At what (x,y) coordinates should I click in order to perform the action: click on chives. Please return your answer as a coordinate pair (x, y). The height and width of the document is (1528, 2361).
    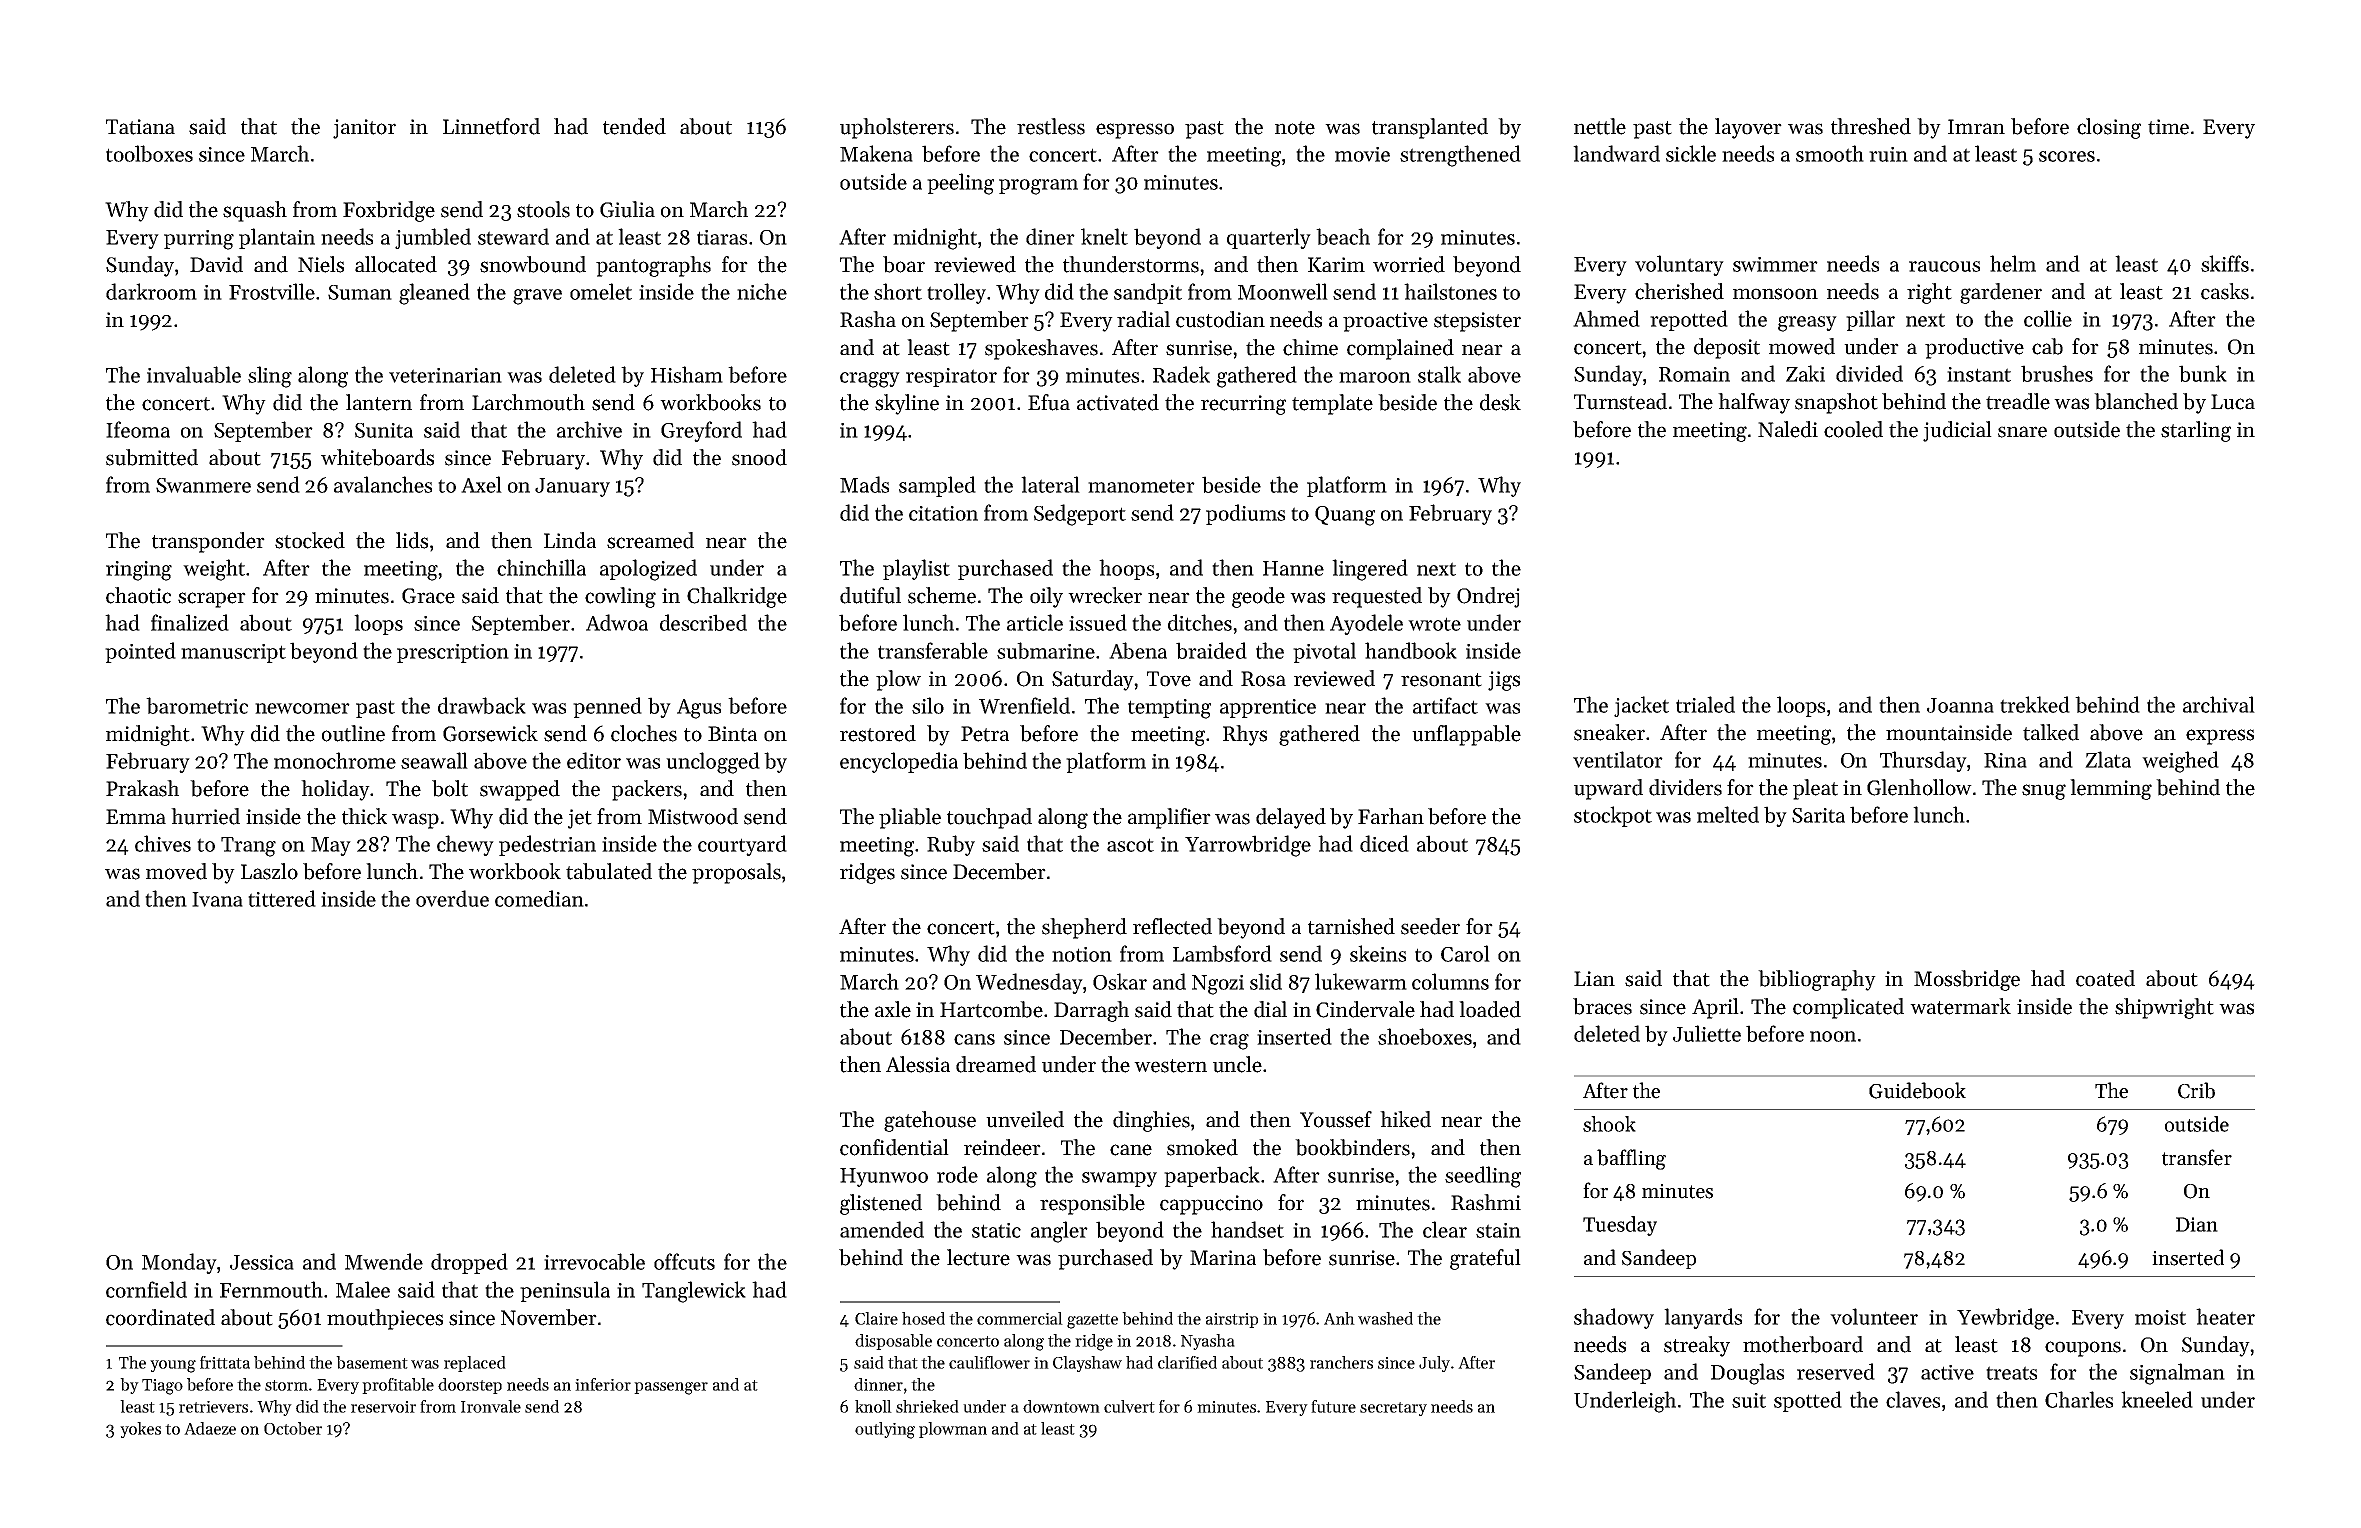
    Looking at the image, I should click on (163, 843).
